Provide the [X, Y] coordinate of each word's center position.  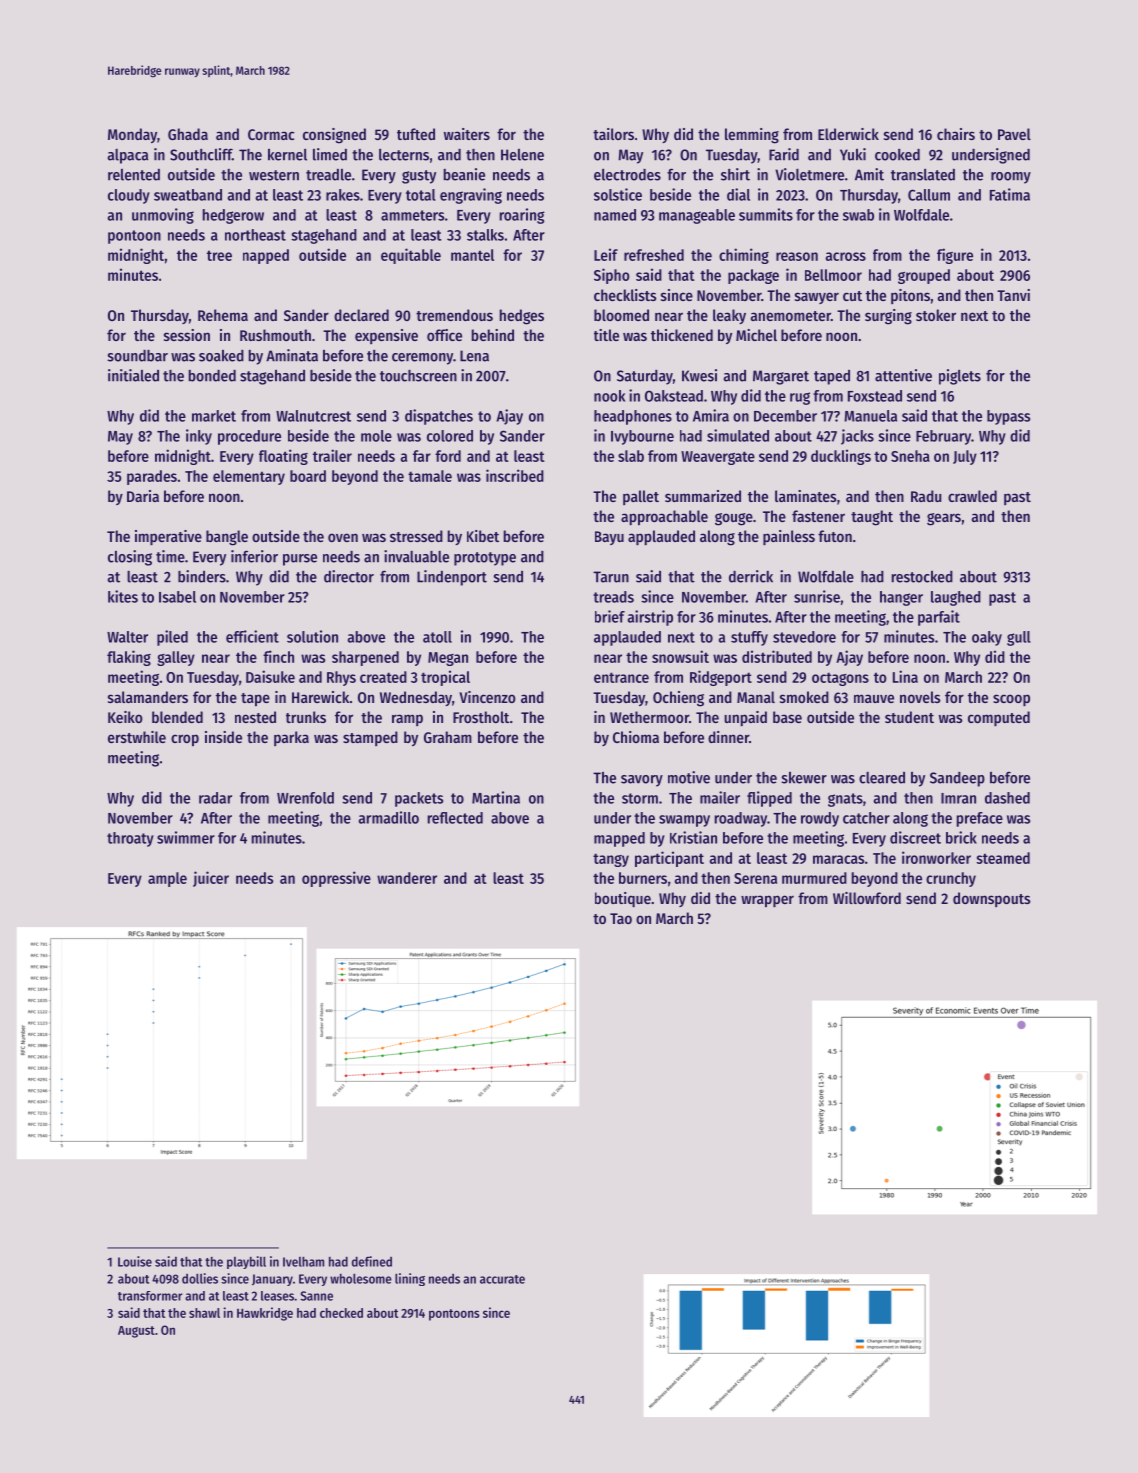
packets [419, 799]
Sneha [910, 456]
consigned [334, 136]
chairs [956, 134]
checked [341, 1313]
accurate [502, 1279]
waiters [467, 134]
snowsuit [680, 656]
